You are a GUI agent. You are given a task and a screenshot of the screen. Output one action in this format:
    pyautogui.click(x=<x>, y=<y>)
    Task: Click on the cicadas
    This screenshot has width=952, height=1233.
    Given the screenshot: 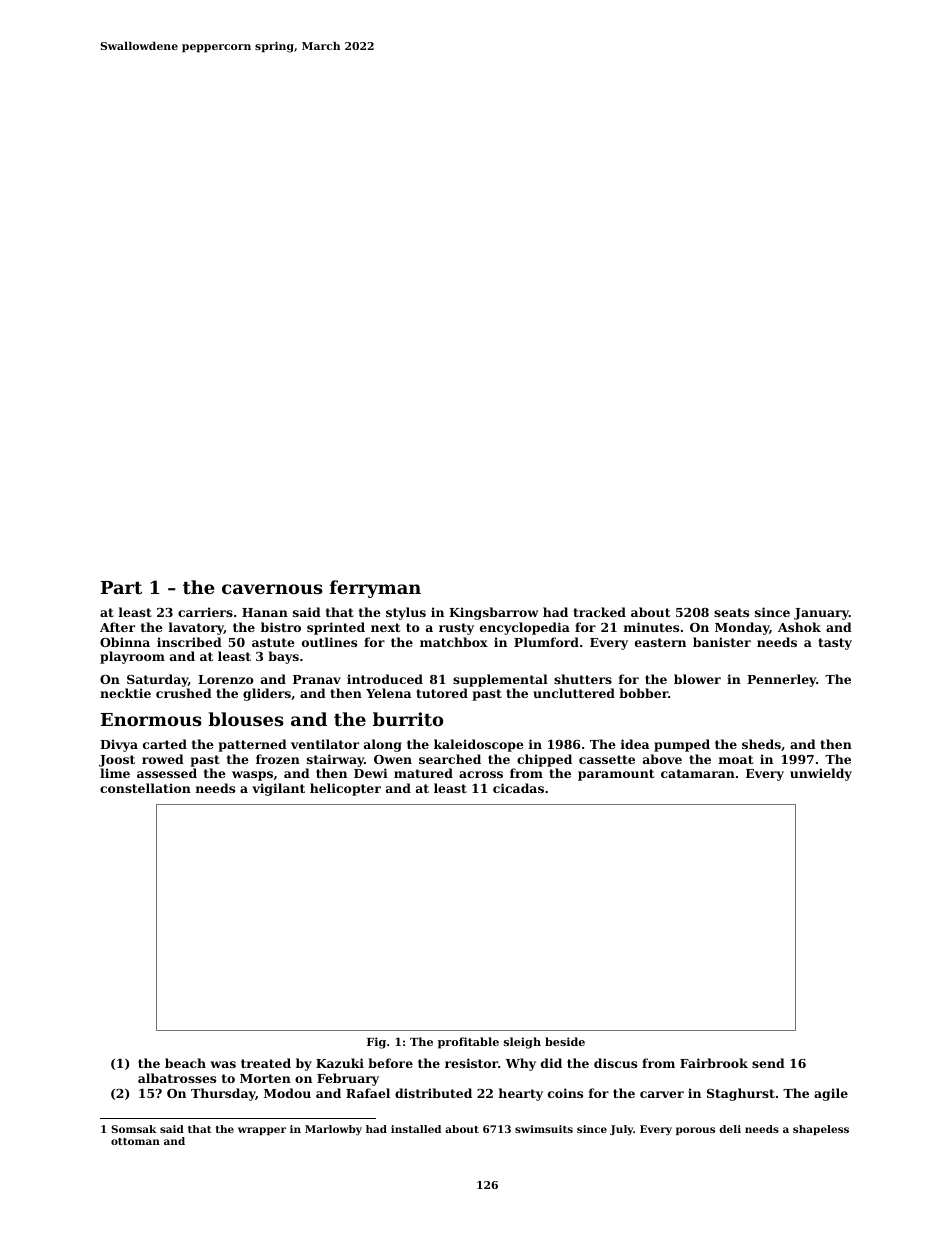 What is the action you would take?
    pyautogui.click(x=518, y=788)
